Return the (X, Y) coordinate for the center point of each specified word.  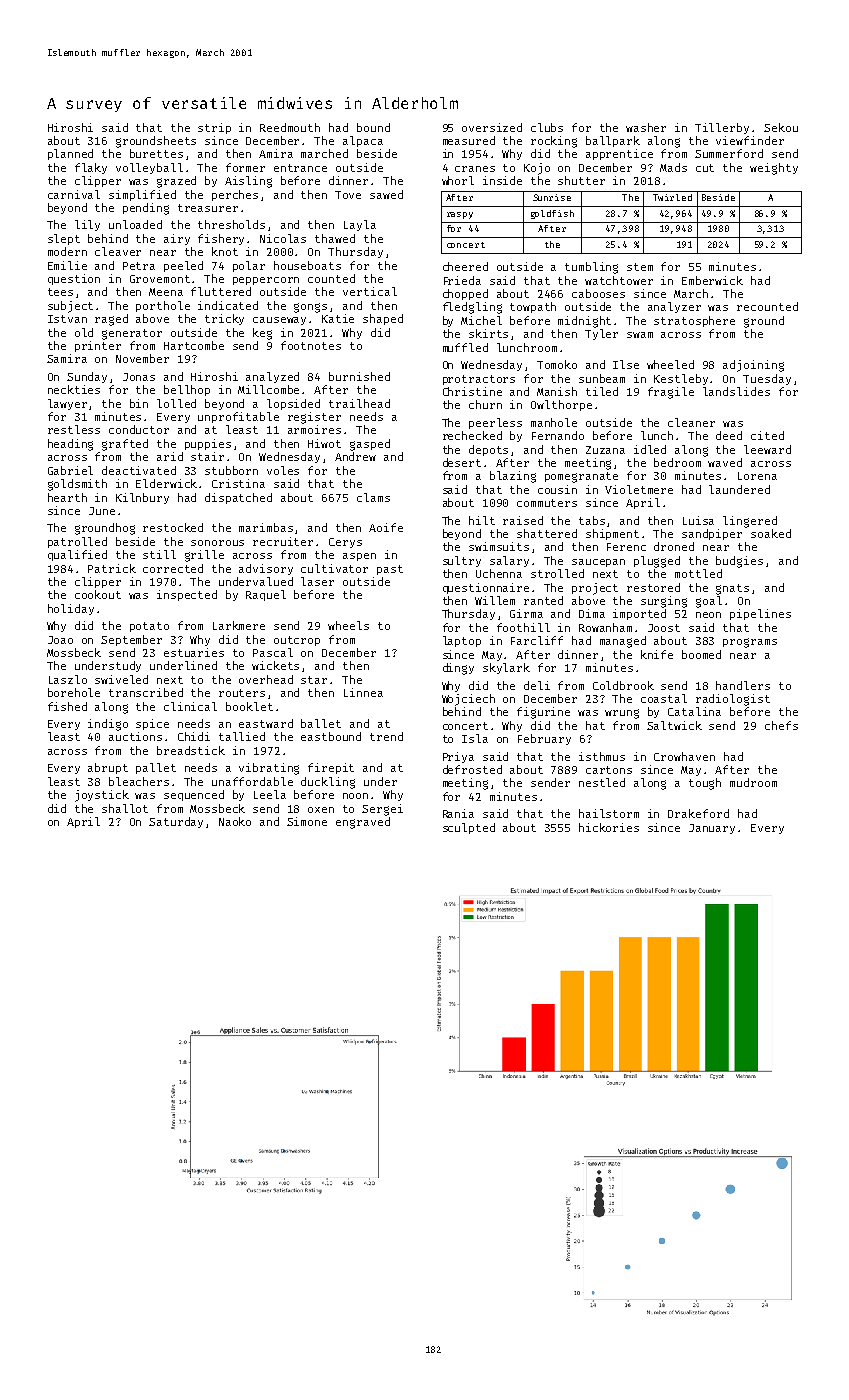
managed (623, 642)
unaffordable (252, 781)
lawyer (67, 404)
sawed (386, 194)
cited (767, 435)
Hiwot (324, 443)
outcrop (297, 641)
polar (249, 266)
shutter (581, 180)
